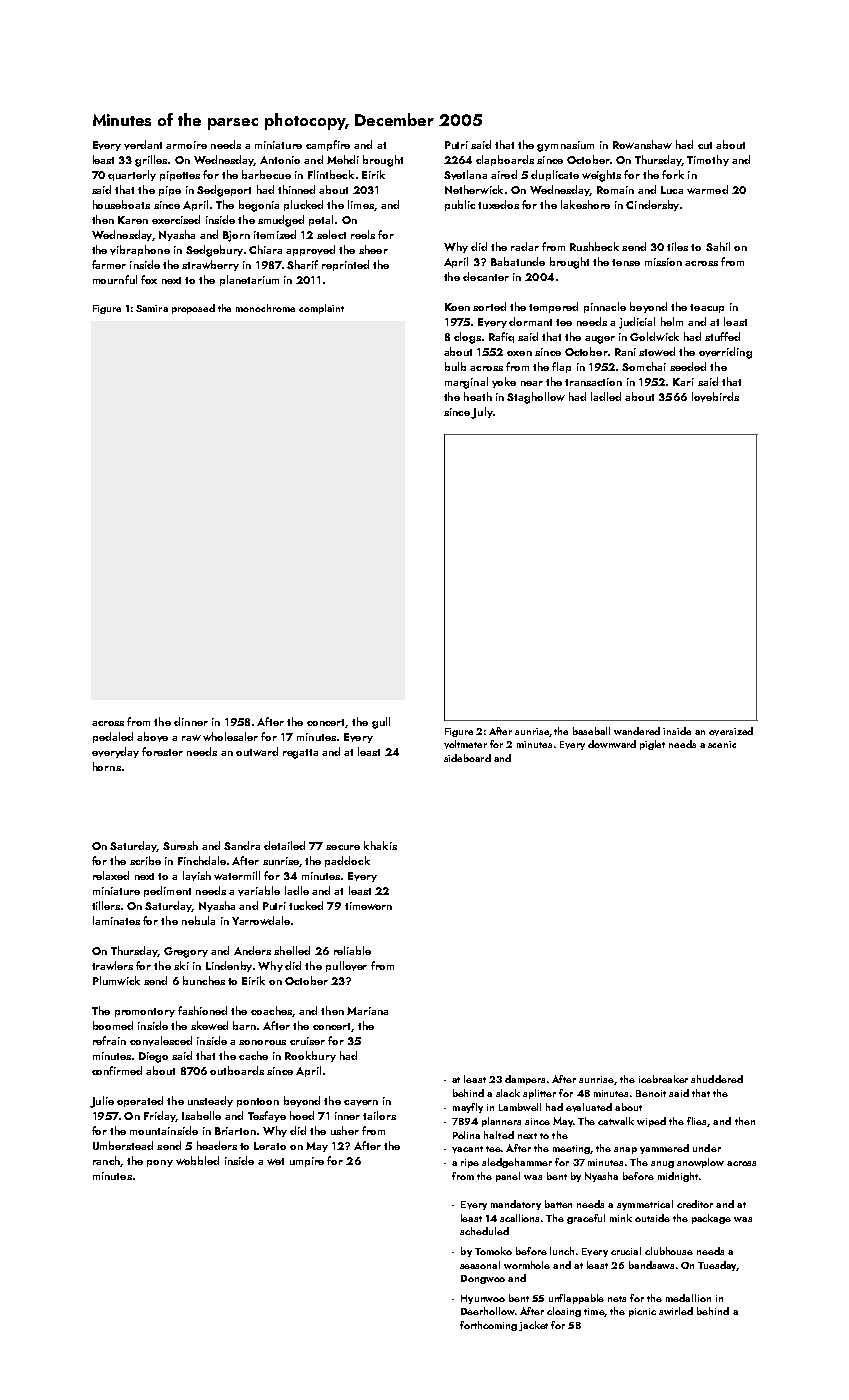 Image resolution: width=849 pixels, height=1400 pixels. What do you see at coordinates (481, 413) in the image?
I see `July` at bounding box center [481, 413].
